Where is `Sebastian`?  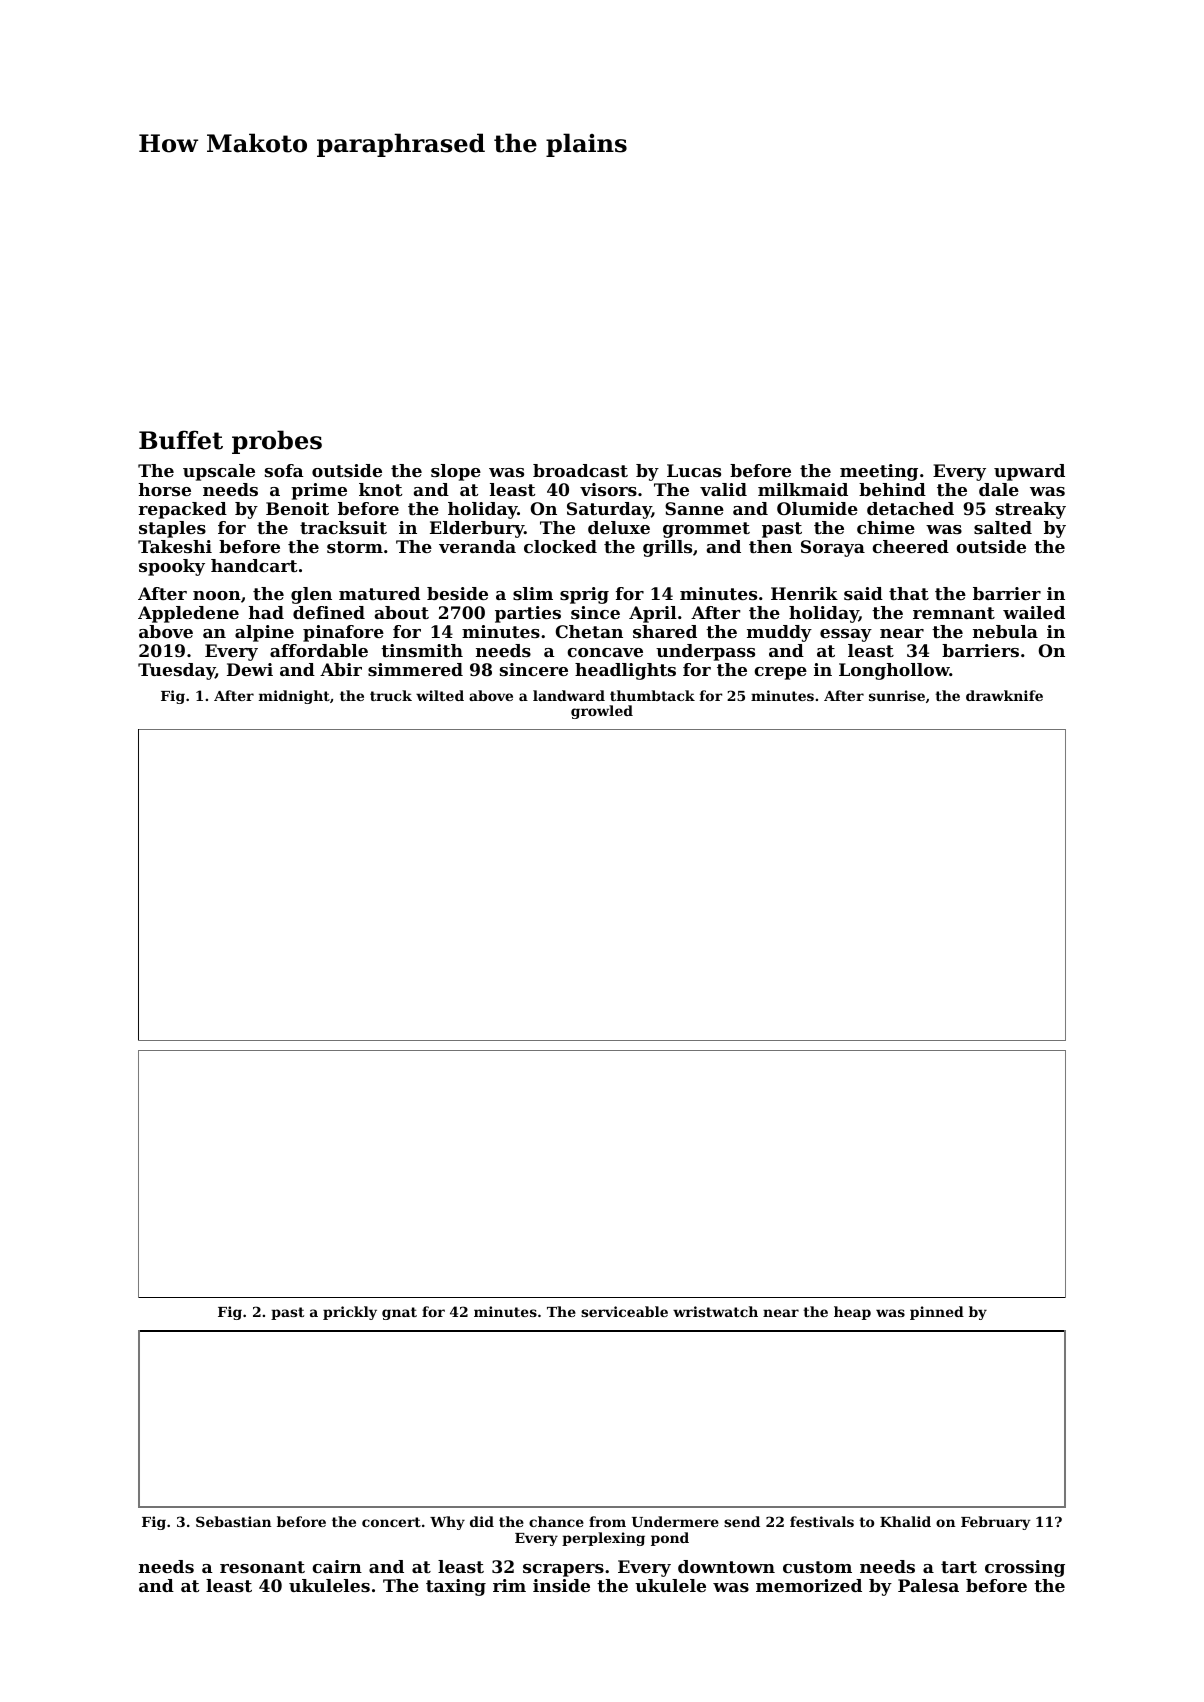
Sebastian is located at coordinates (234, 1521).
